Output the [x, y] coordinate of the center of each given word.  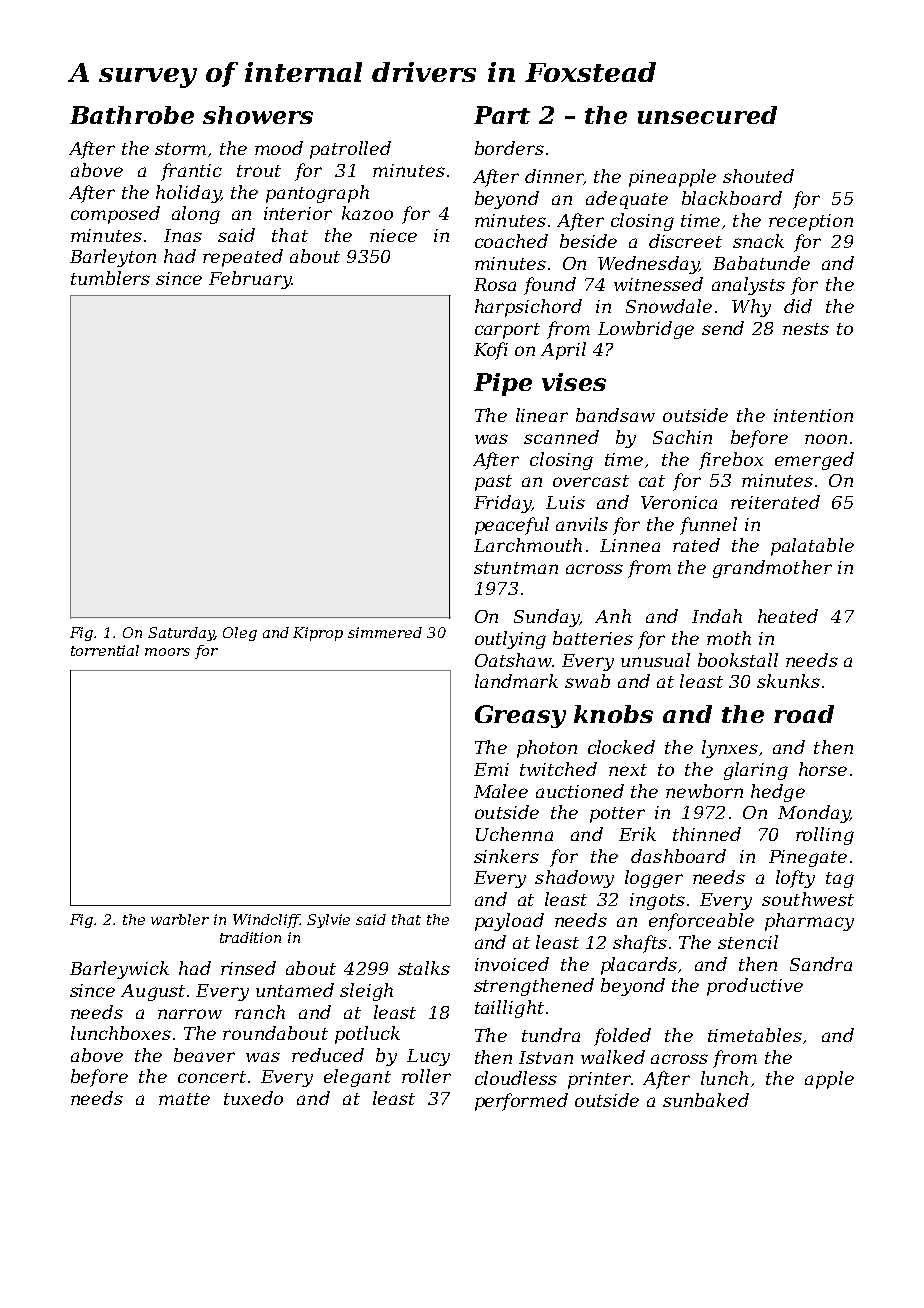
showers [258, 115]
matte [184, 1099]
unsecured [707, 115]
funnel [708, 526]
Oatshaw [513, 660]
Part [502, 115]
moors [167, 652]
